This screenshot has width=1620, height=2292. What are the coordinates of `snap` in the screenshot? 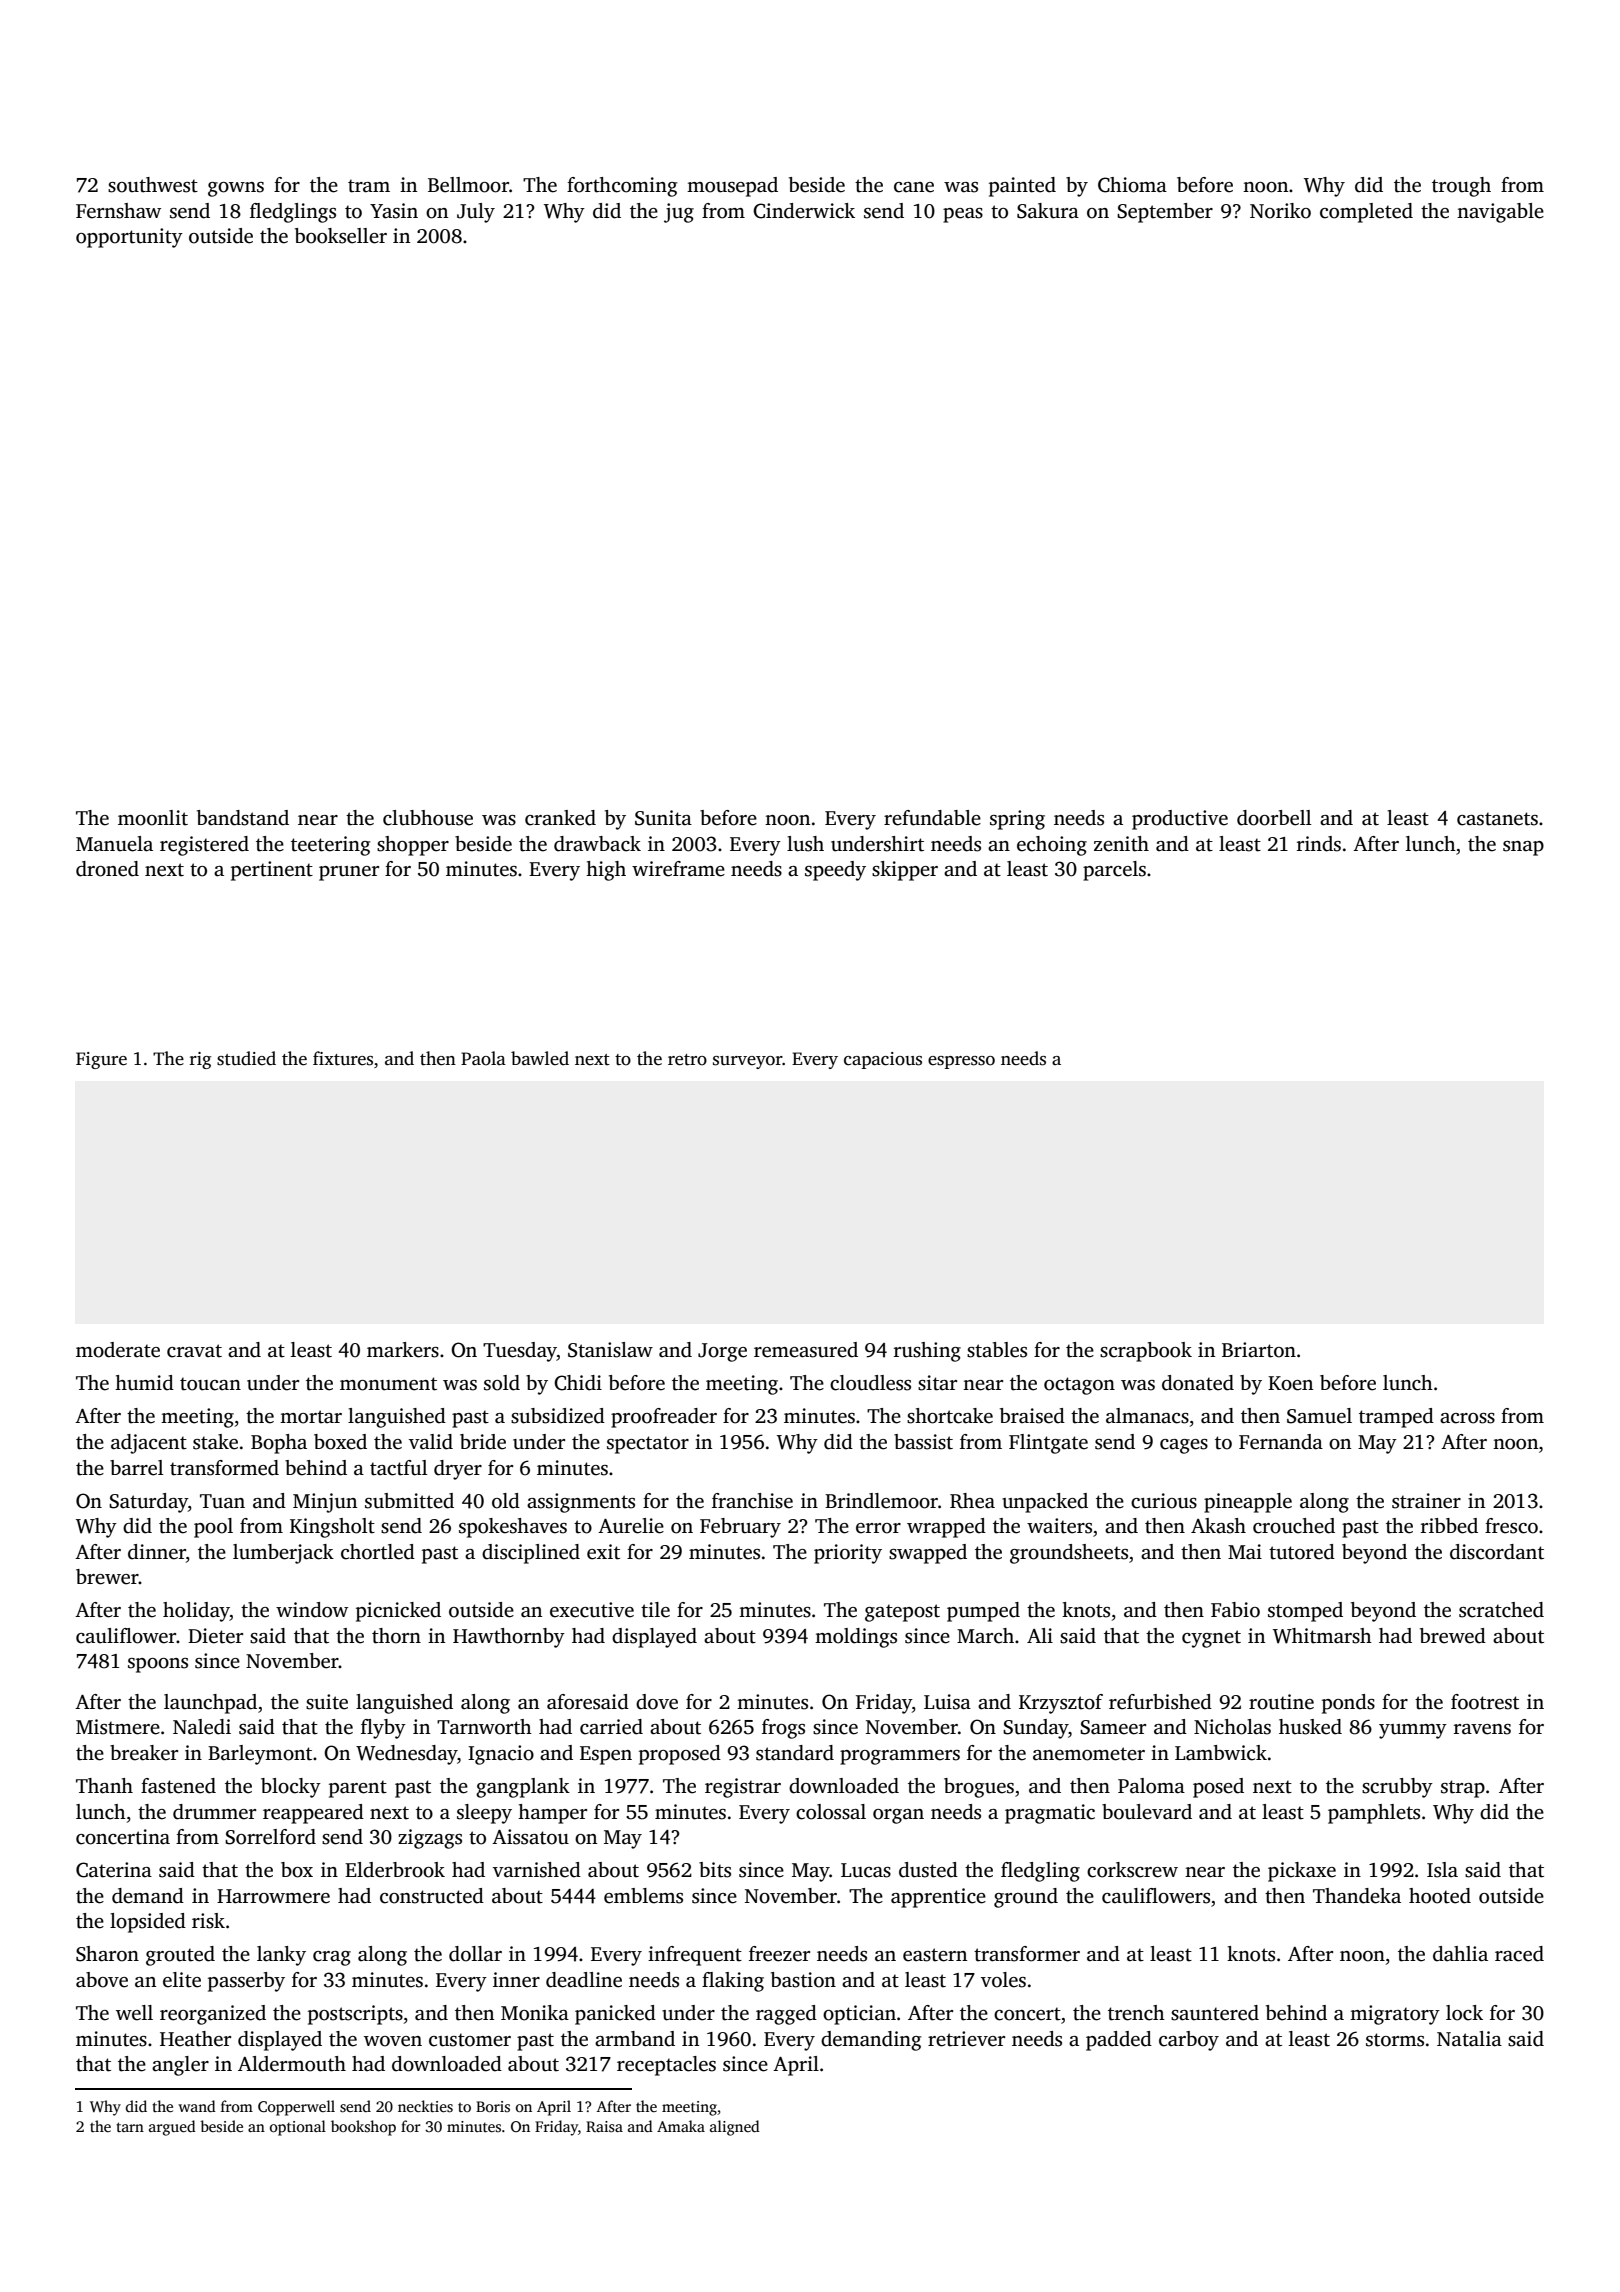 It's located at (1523, 848).
